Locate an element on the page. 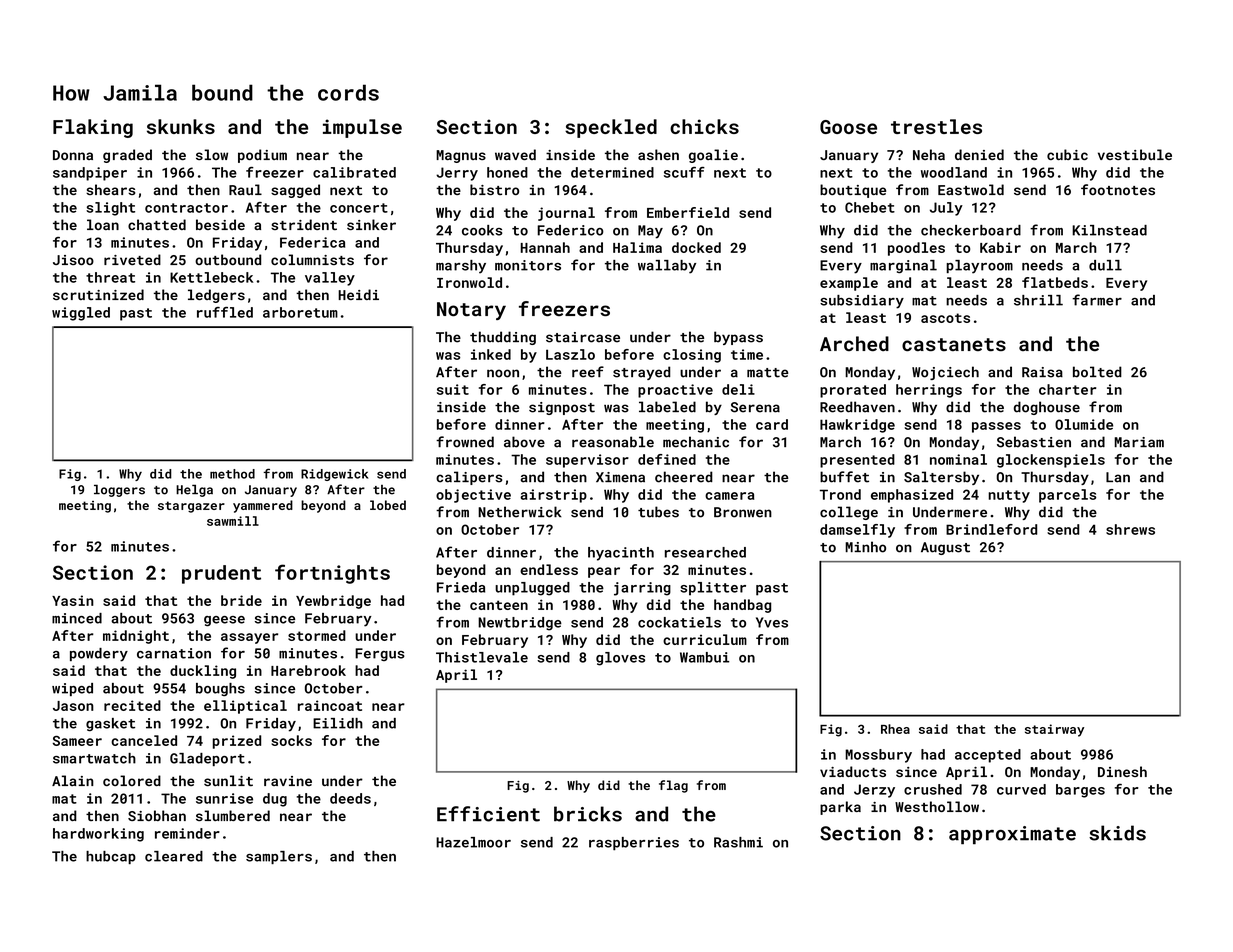  flag is located at coordinates (673, 786).
